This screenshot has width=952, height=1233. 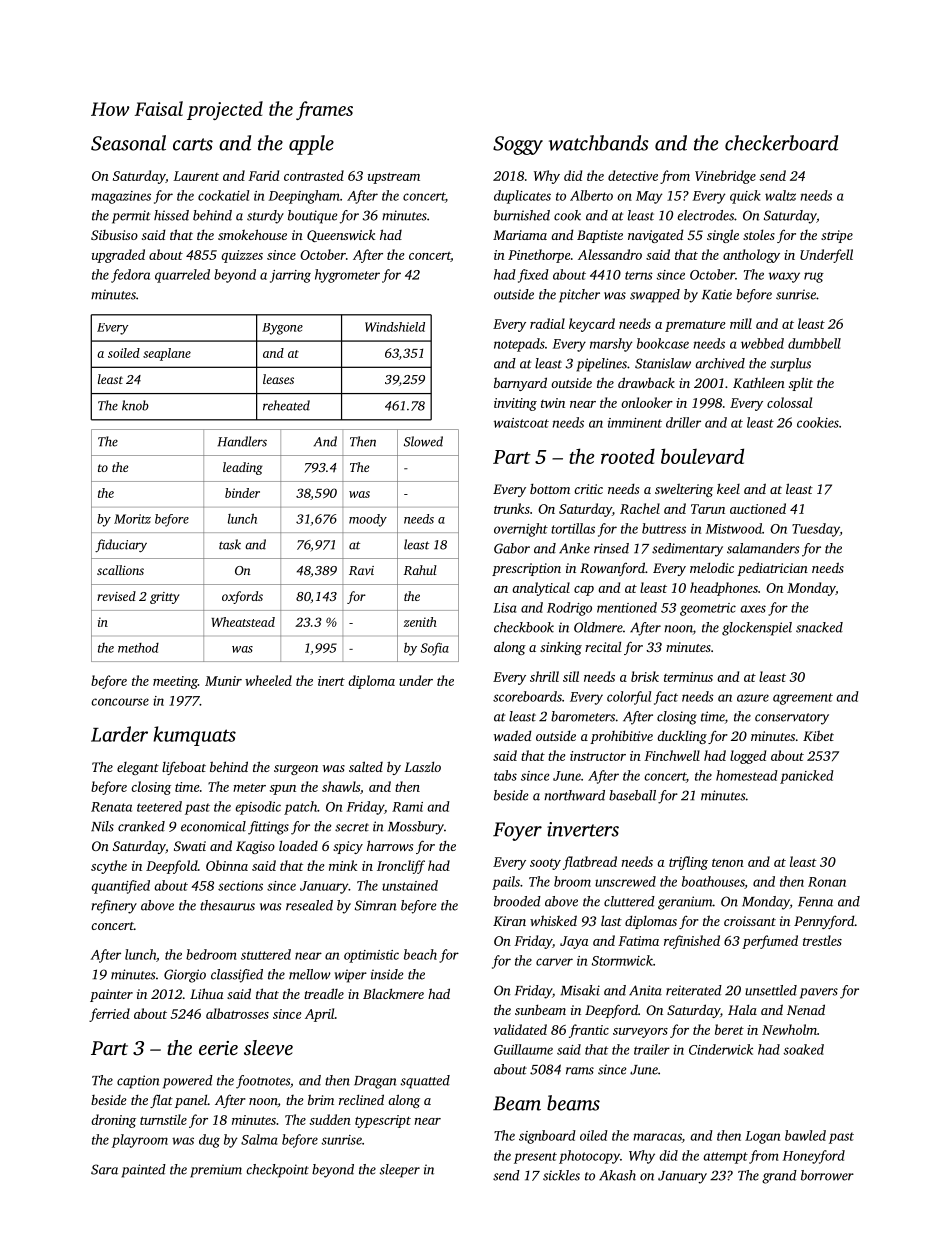 I want to click on eerie, so click(x=218, y=1048).
